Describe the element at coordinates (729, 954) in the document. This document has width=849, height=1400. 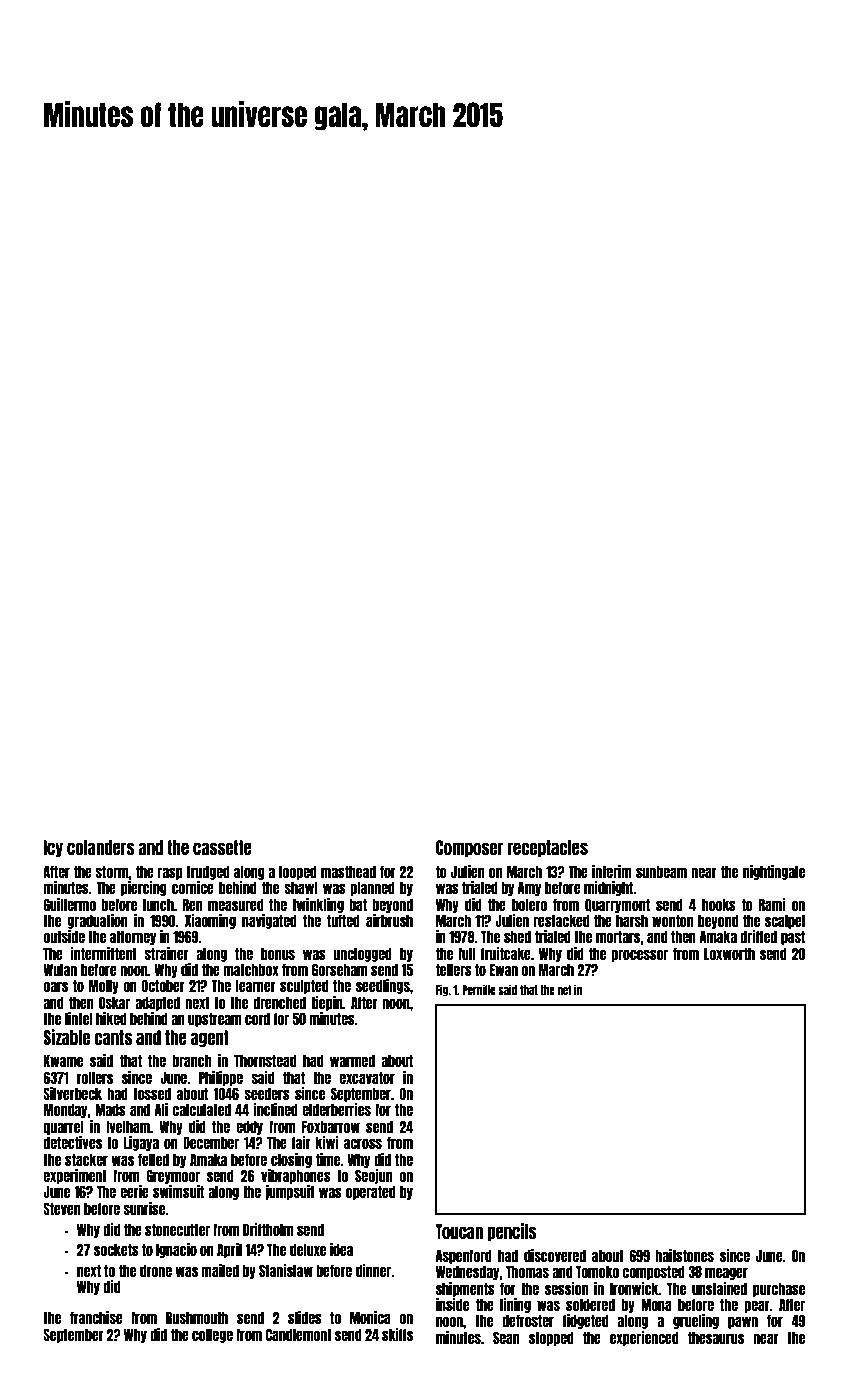
I see `Loxworth` at that location.
